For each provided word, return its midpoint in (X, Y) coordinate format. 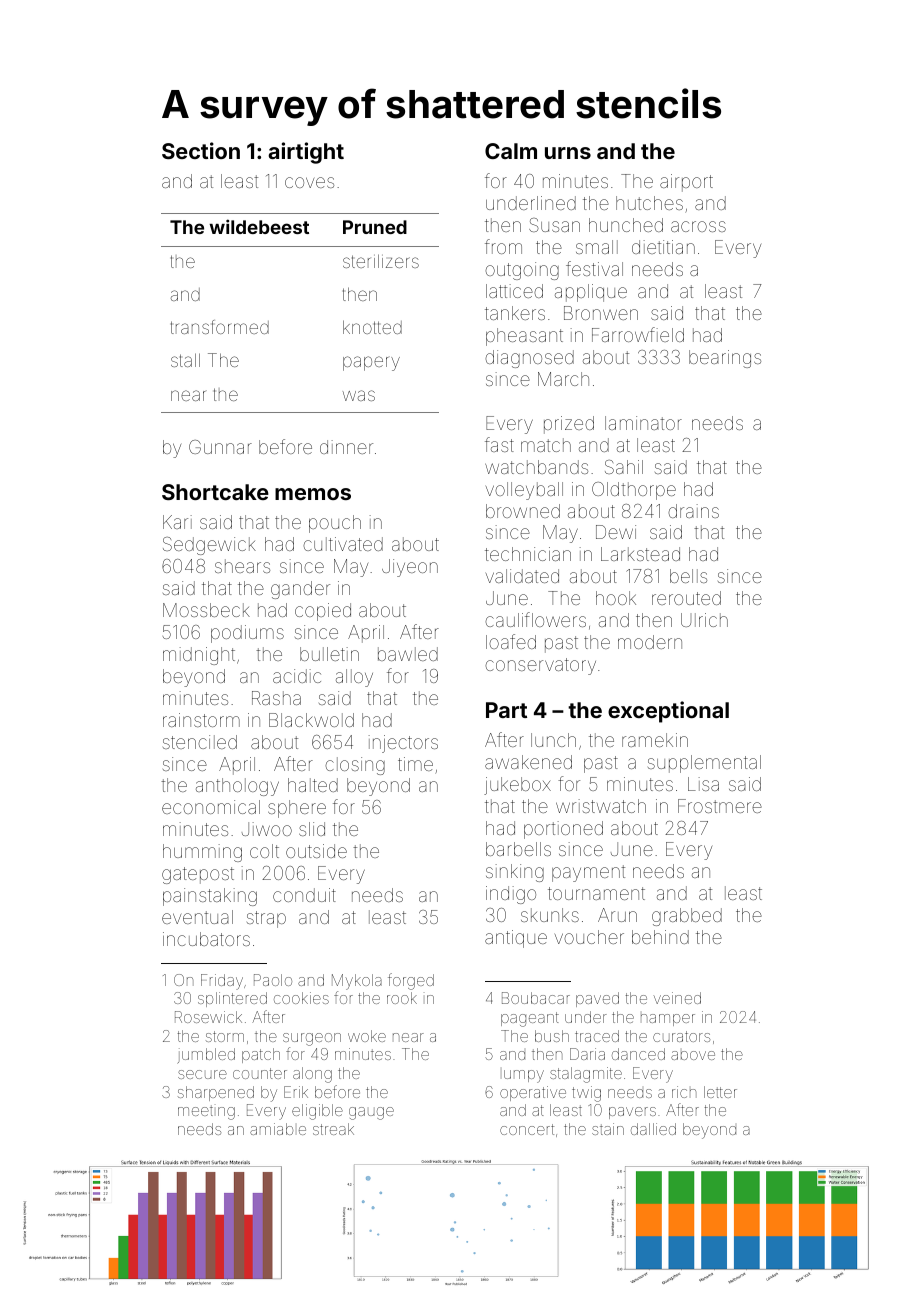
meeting (206, 1112)
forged (411, 981)
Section (201, 150)
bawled (408, 654)
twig (586, 1094)
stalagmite (586, 1075)
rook (402, 998)
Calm (511, 151)
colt (264, 851)
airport (686, 183)
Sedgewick (209, 546)
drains (693, 511)
